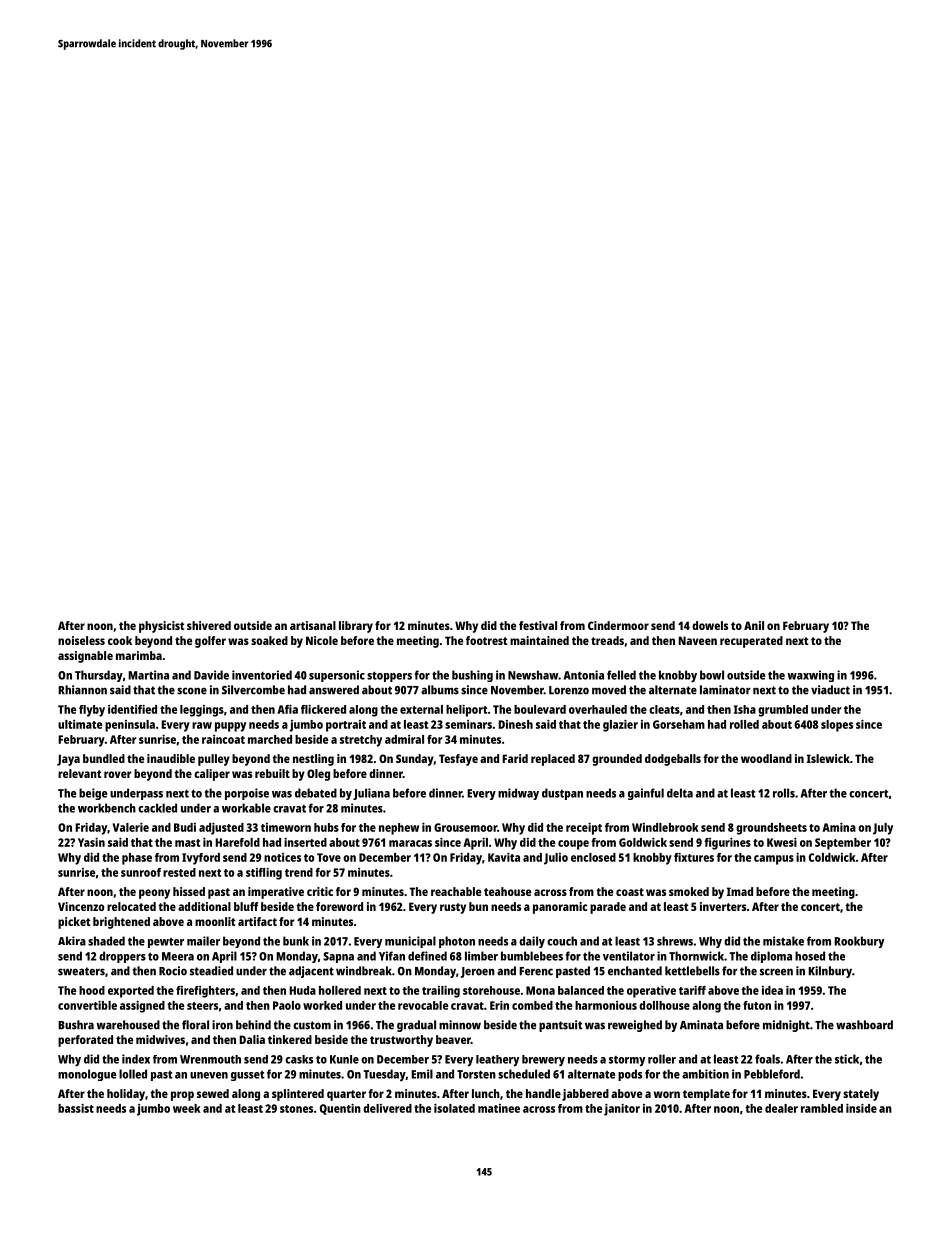 This image has height=1233, width=952. Describe the element at coordinates (453, 908) in the image. I see `rusty` at that location.
